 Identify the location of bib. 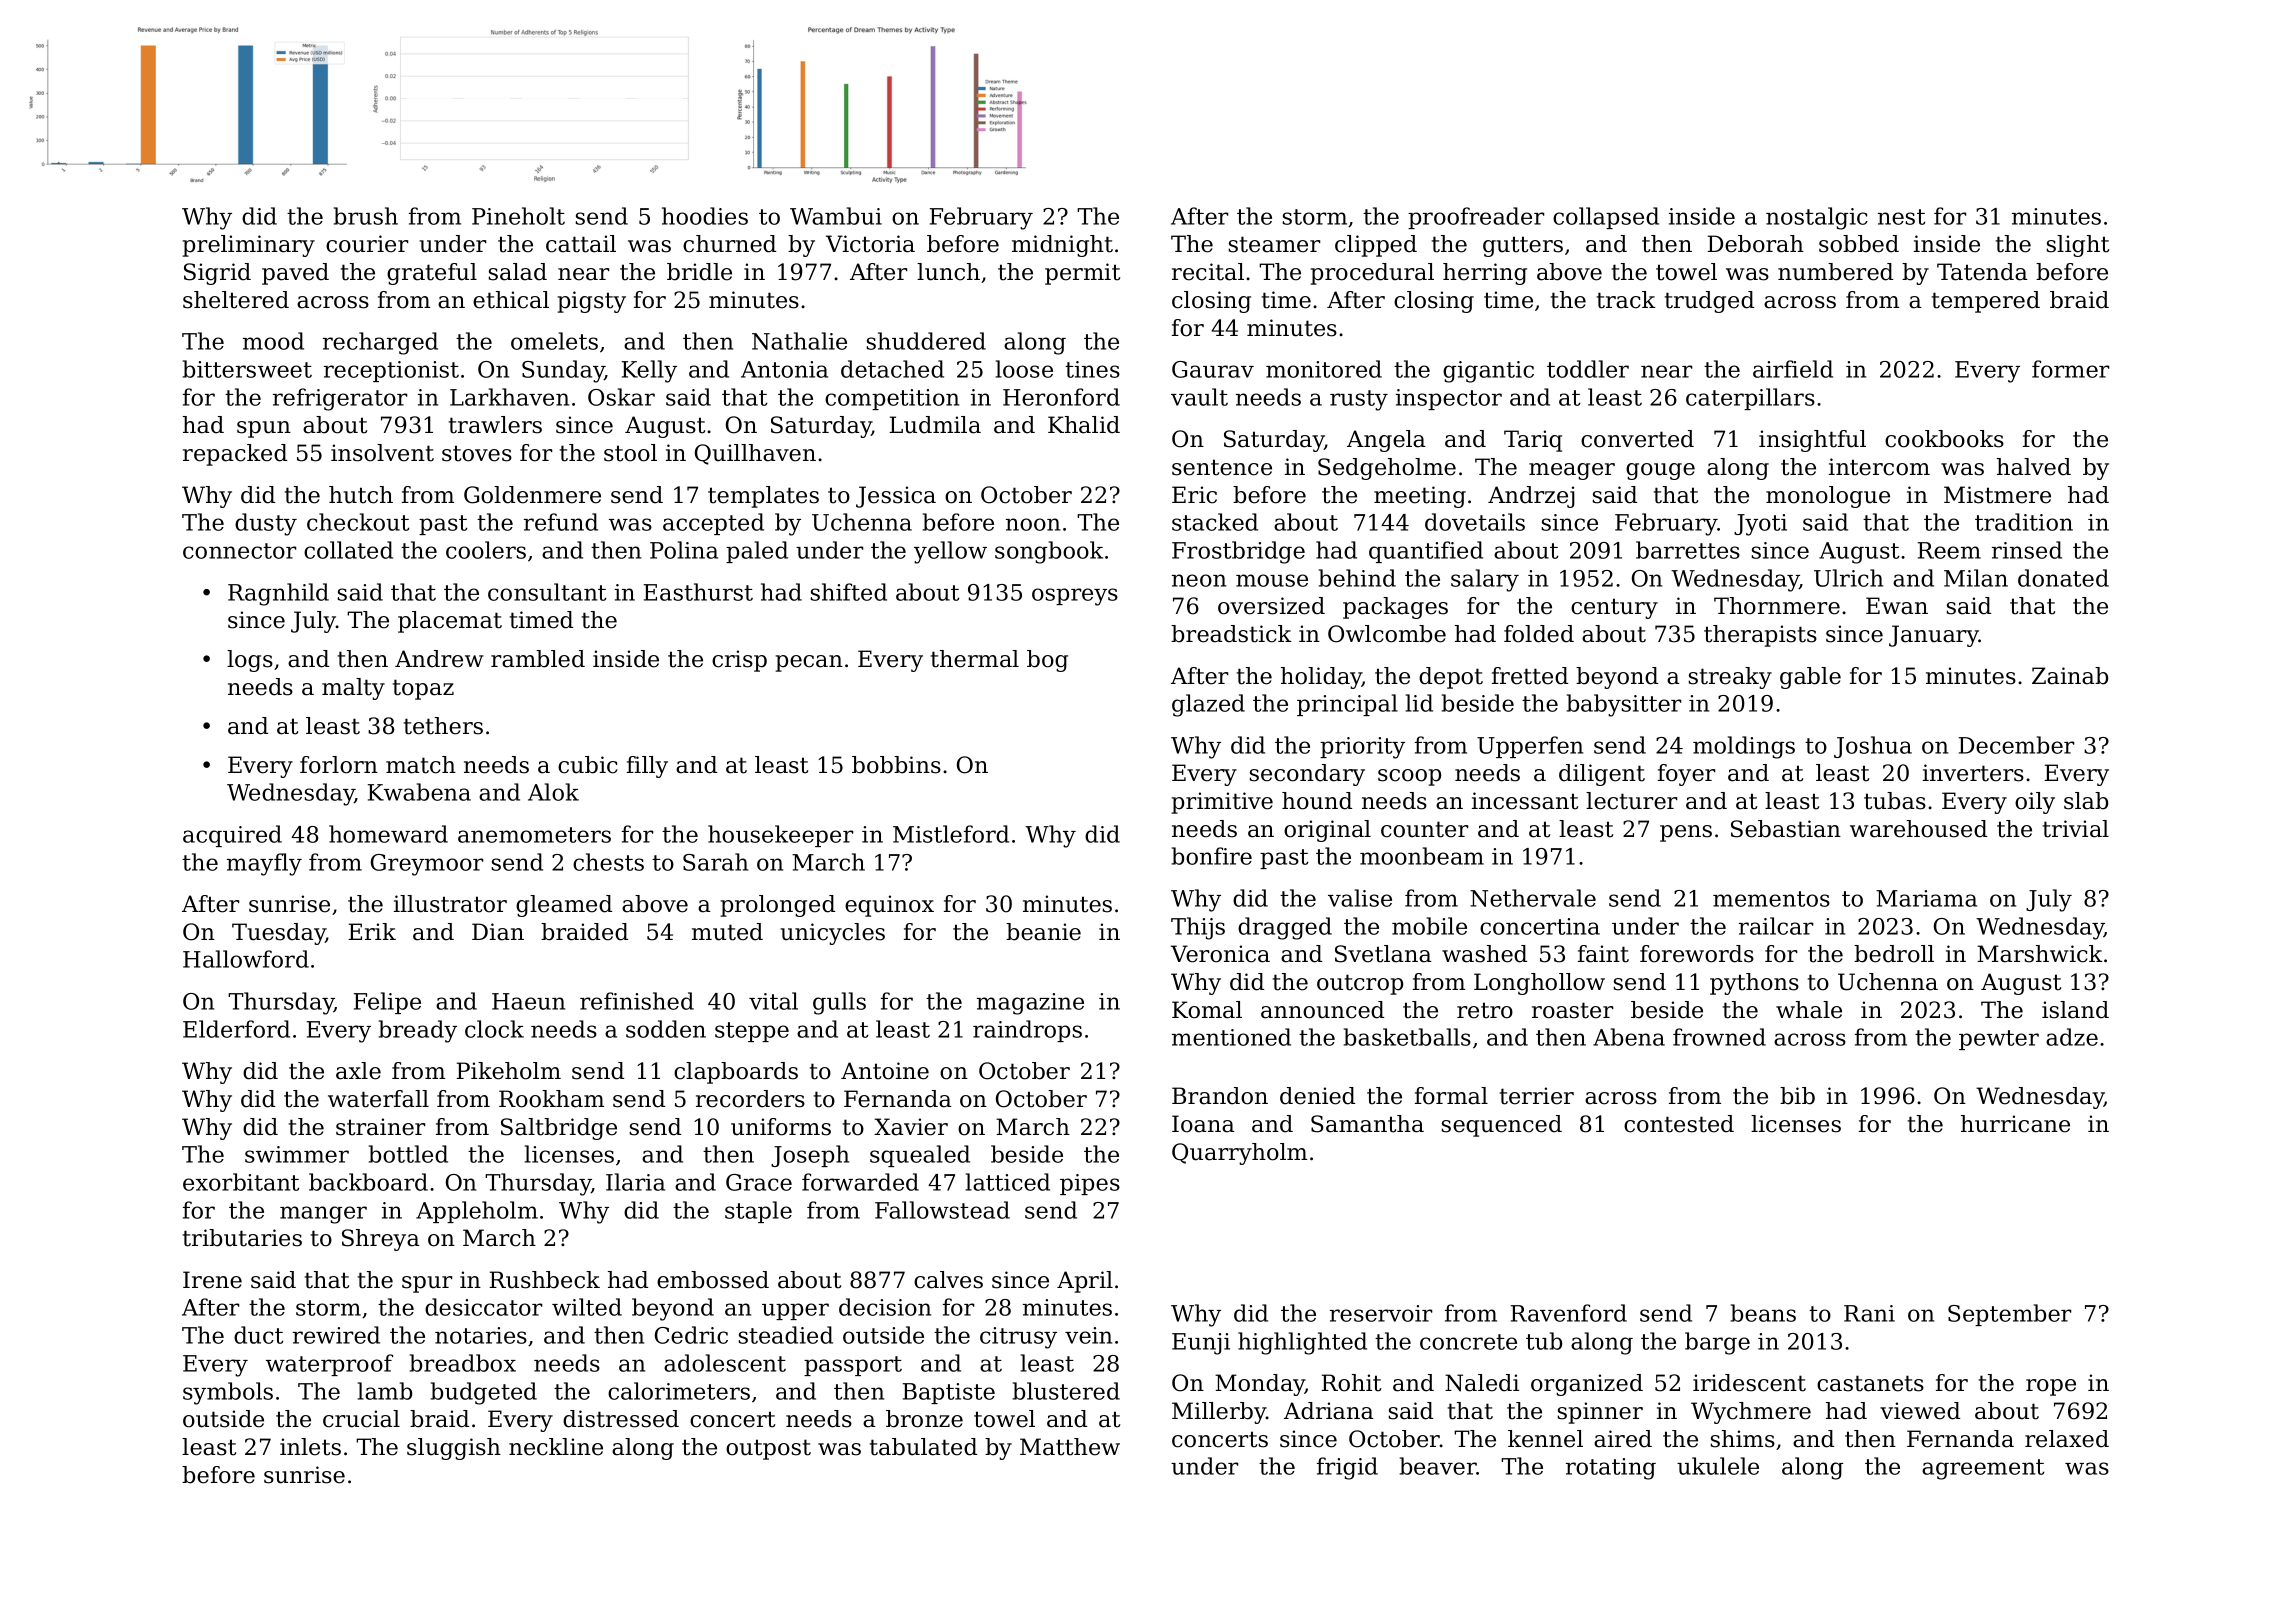
(1797, 1096).
